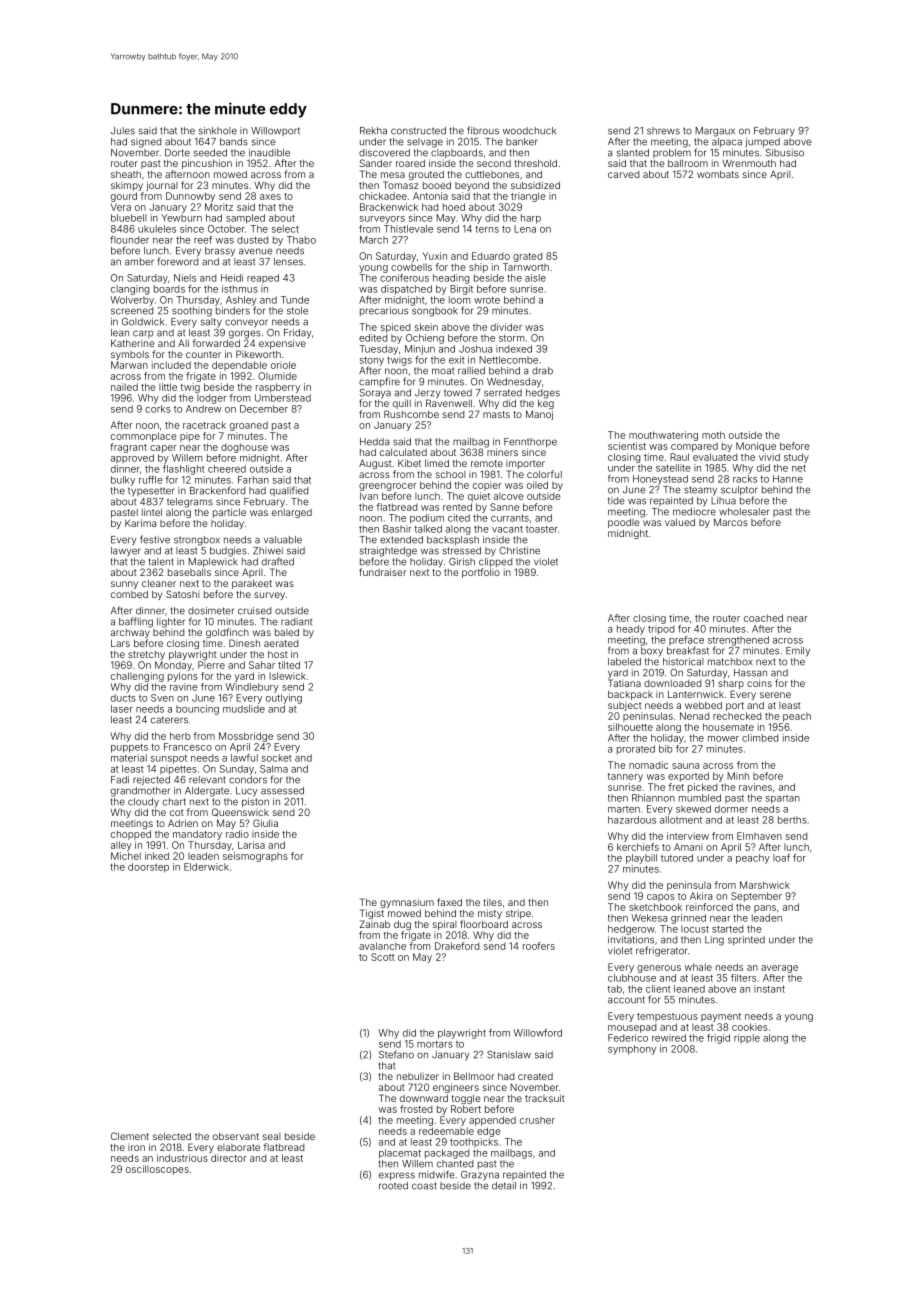 The height and width of the screenshot is (1308, 924). What do you see at coordinates (157, 1170) in the screenshot?
I see `oscilloscopes` at bounding box center [157, 1170].
